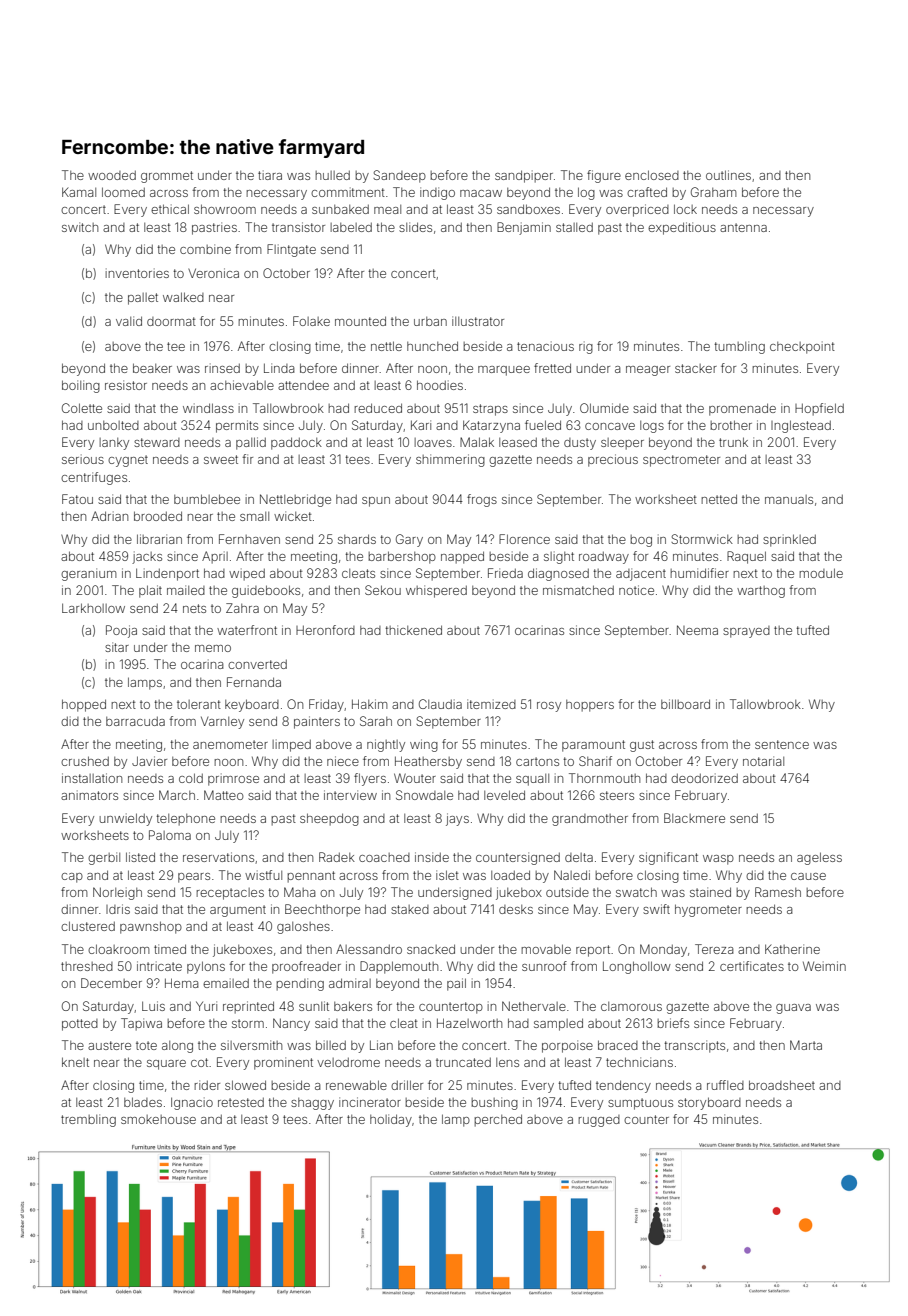 This page has height=1316, width=908. I want to click on Norleigh, so click(117, 893).
